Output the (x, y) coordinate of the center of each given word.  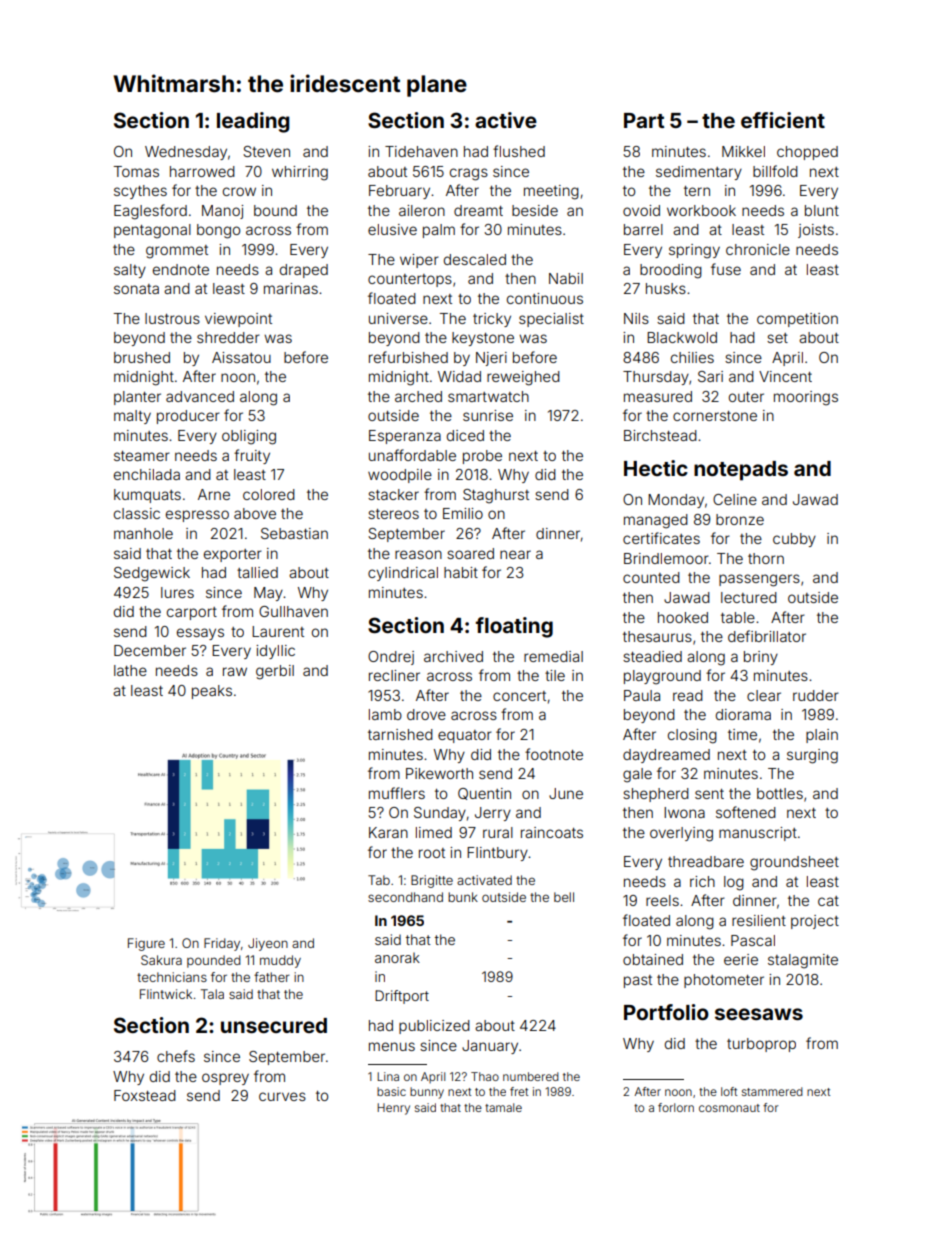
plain (822, 736)
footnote (554, 754)
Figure (146, 944)
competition (797, 320)
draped (304, 271)
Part (644, 120)
